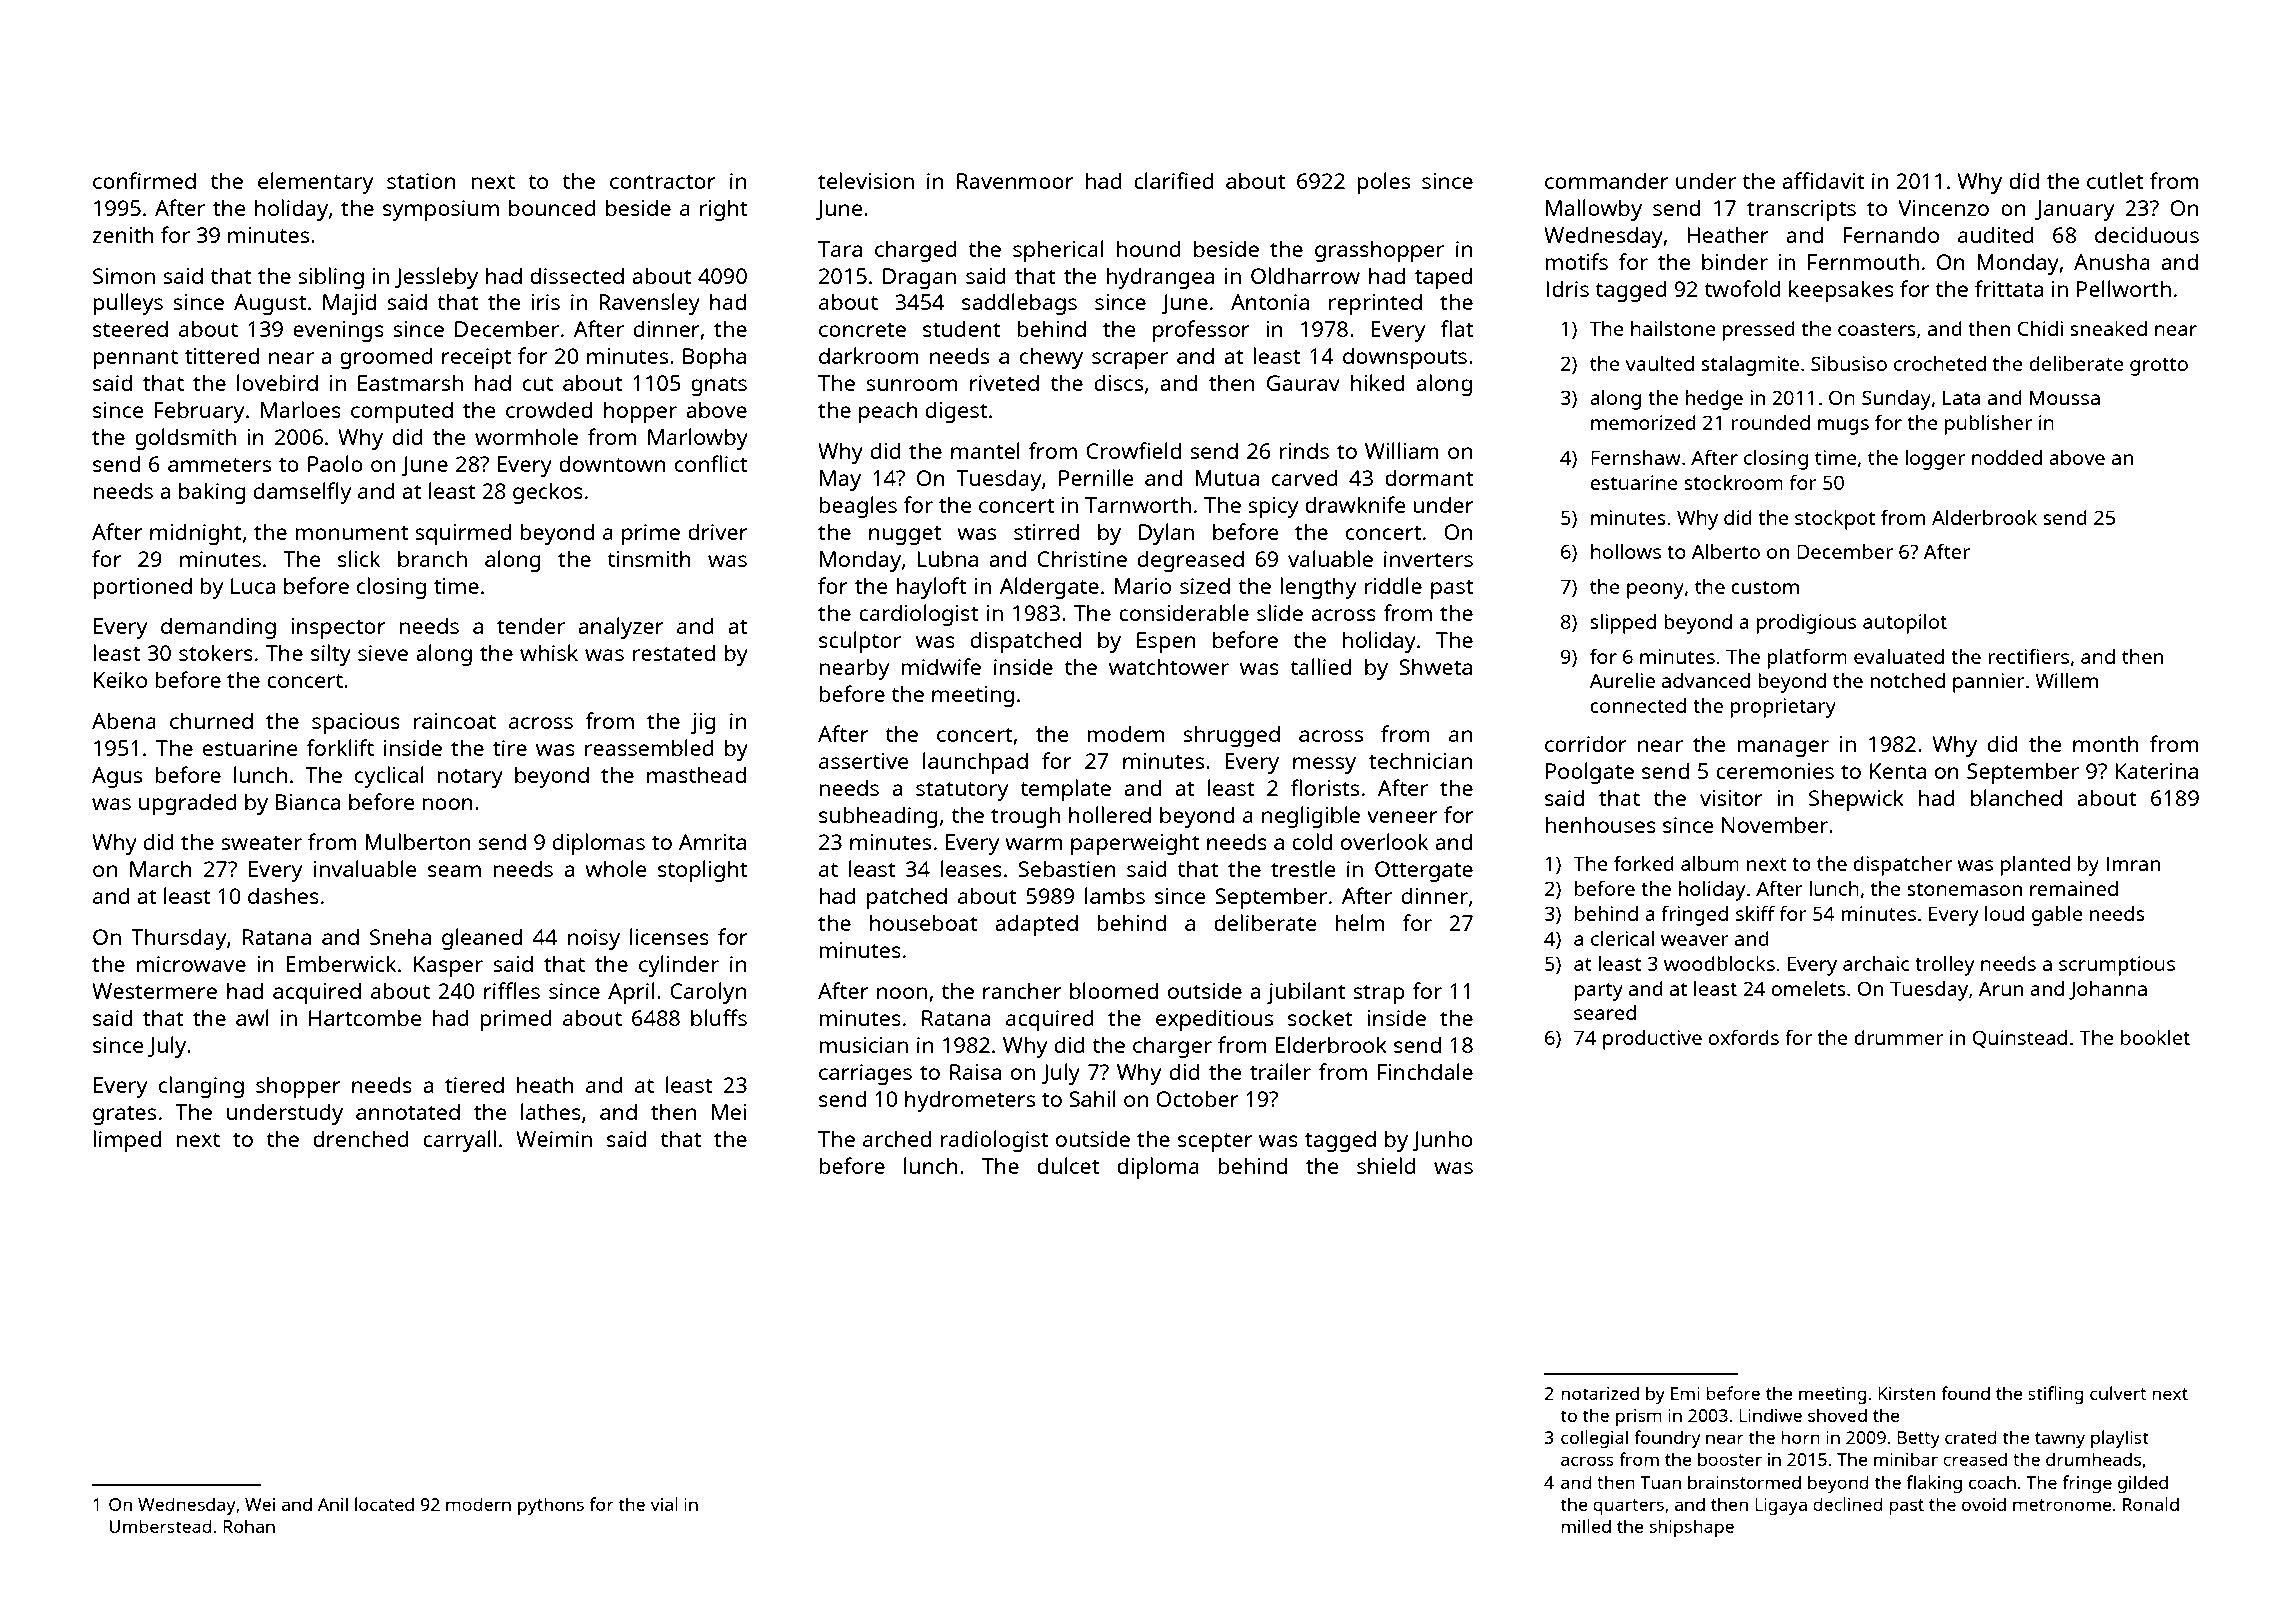 This page has width=2292, height=1620. What do you see at coordinates (1355, 504) in the page?
I see `drawknife` at bounding box center [1355, 504].
